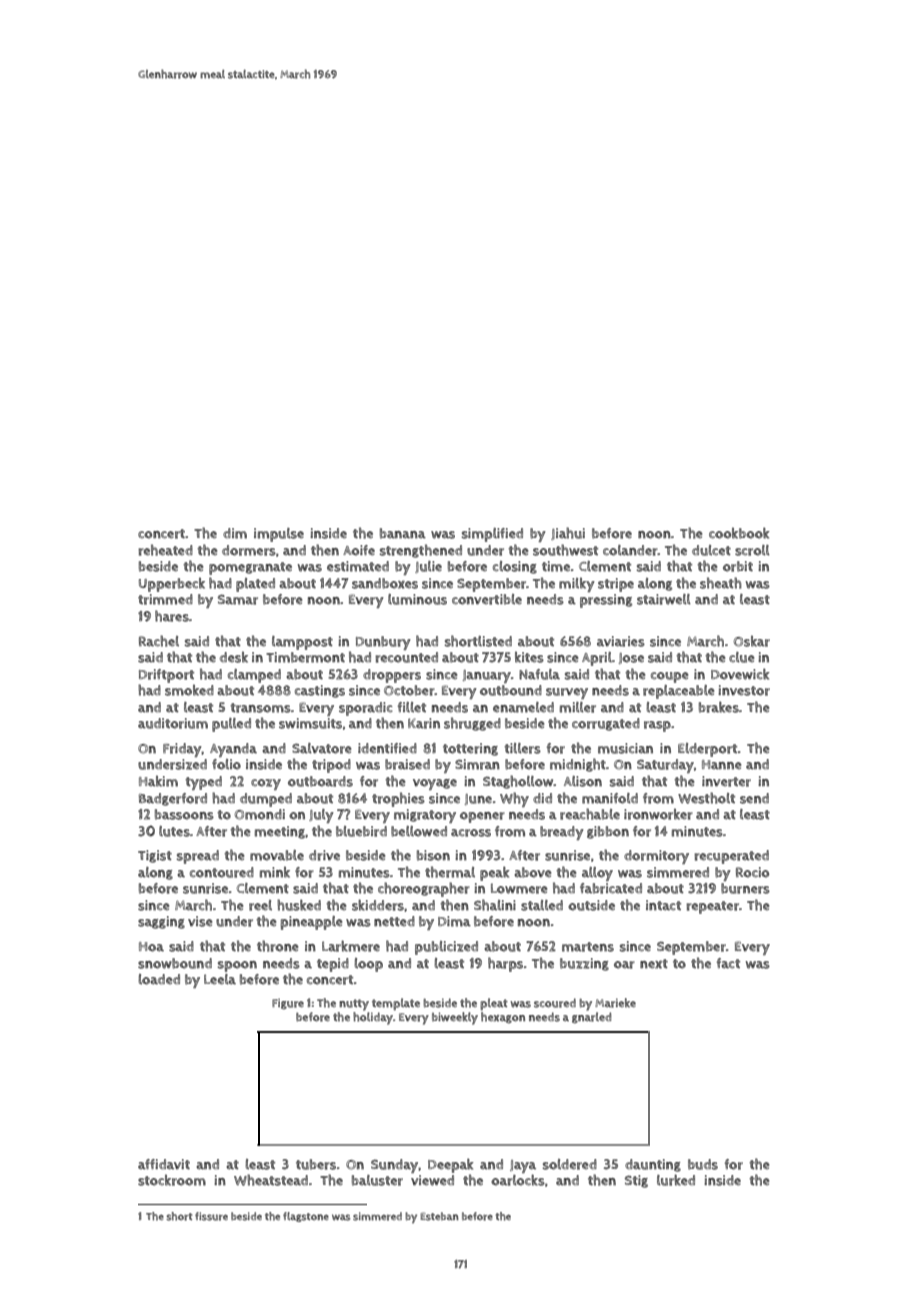 The width and height of the screenshot is (908, 1316). What do you see at coordinates (568, 533) in the screenshot?
I see `Jiahui` at bounding box center [568, 533].
